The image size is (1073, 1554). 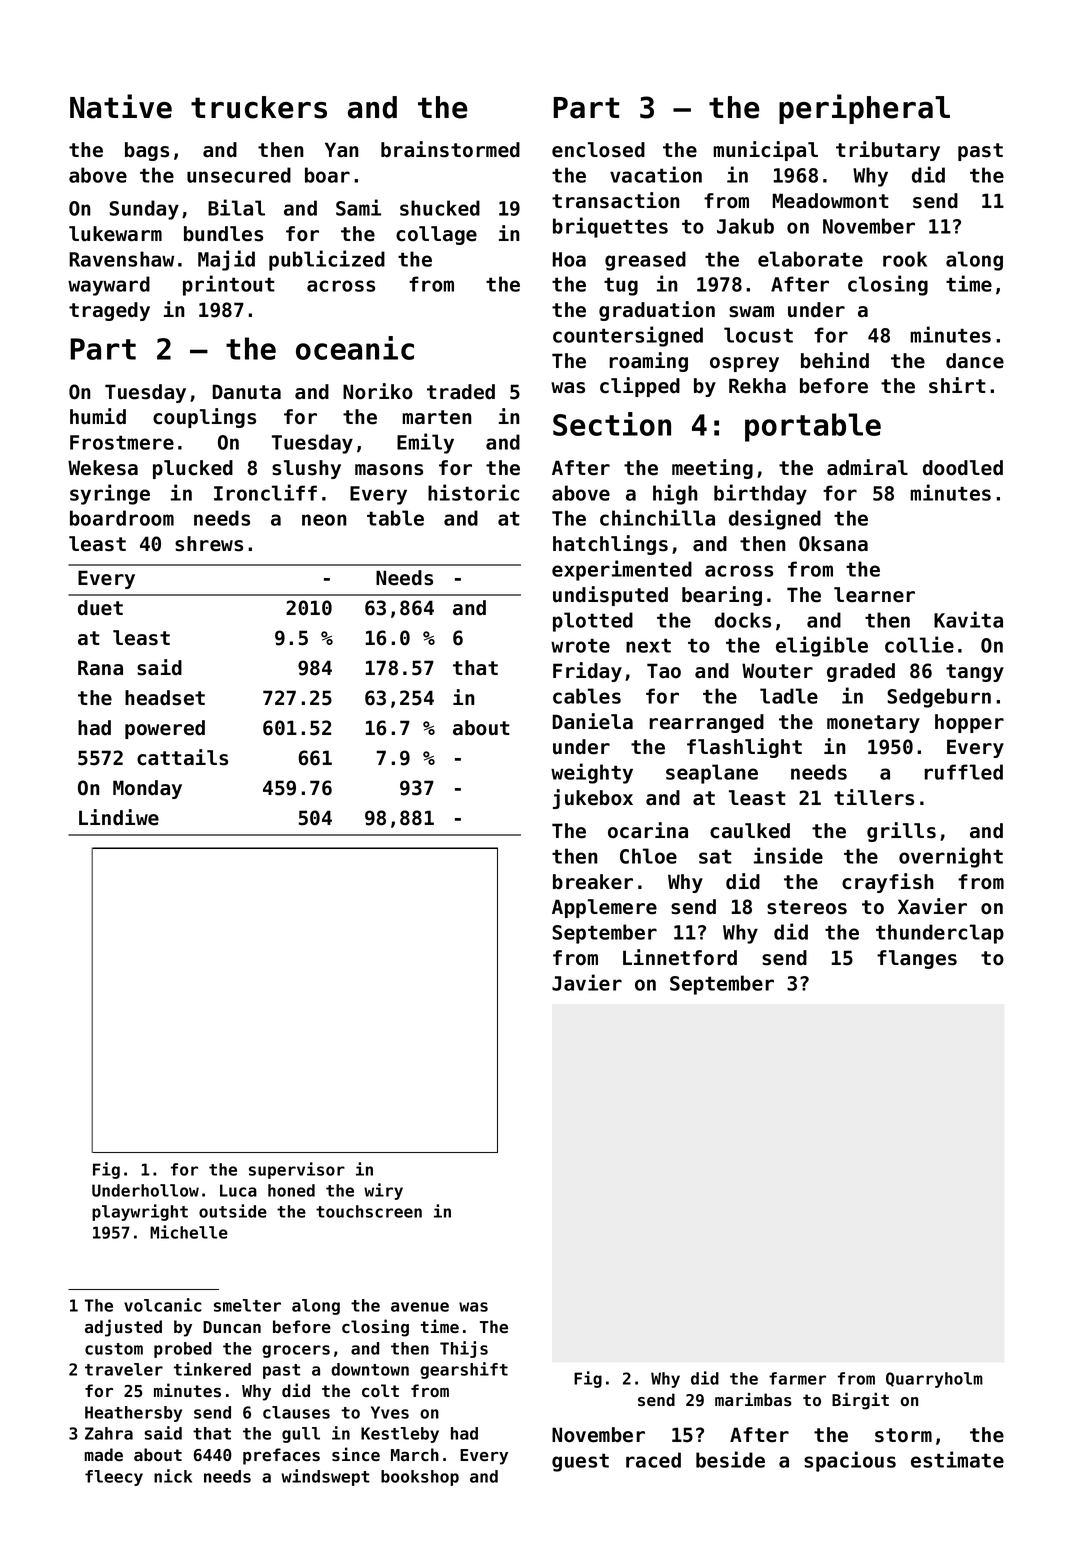 What do you see at coordinates (473, 492) in the document?
I see `historic` at bounding box center [473, 492].
